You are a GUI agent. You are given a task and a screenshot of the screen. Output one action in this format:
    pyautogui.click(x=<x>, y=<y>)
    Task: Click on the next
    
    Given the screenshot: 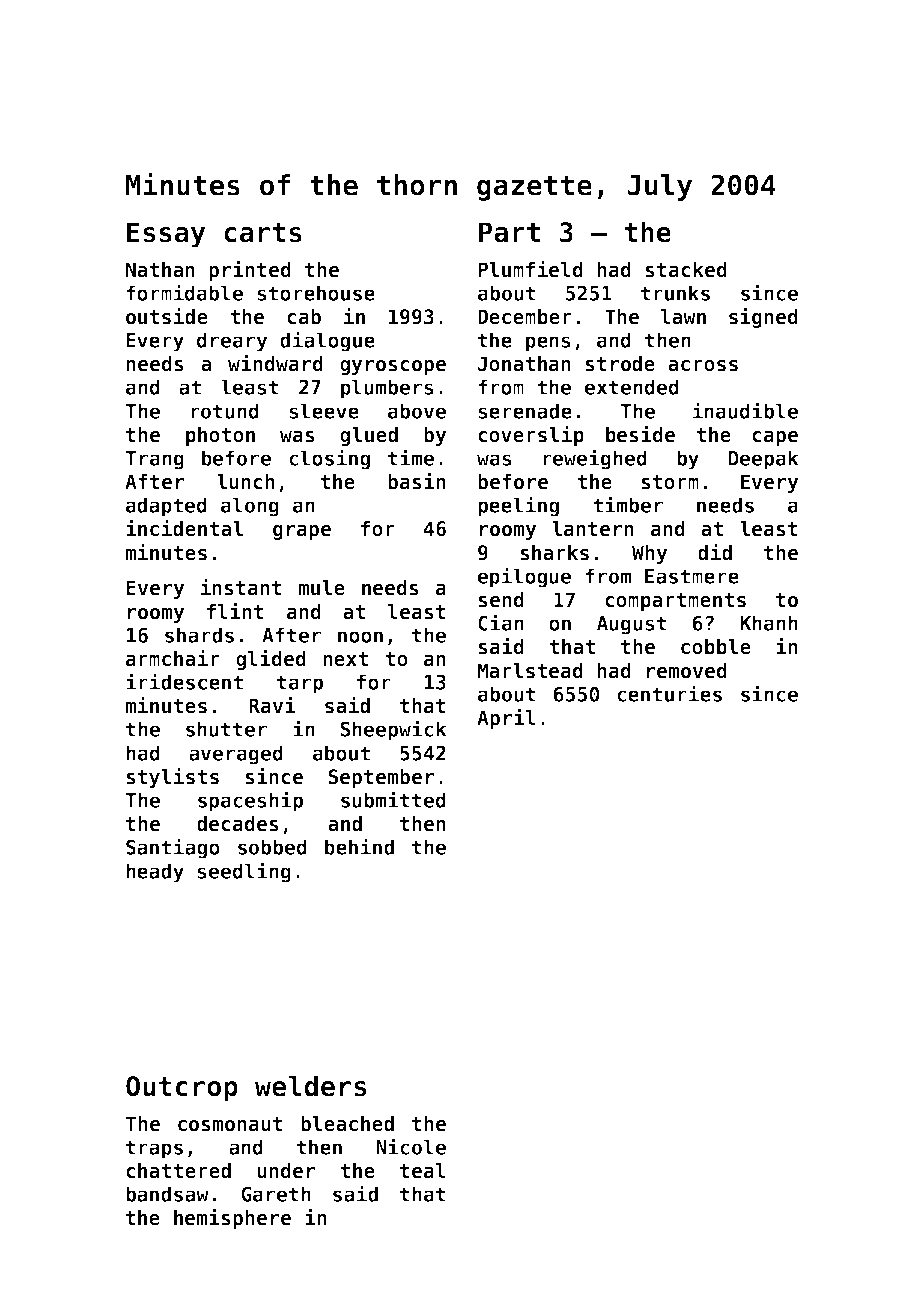 What is the action you would take?
    pyautogui.click(x=345, y=659)
